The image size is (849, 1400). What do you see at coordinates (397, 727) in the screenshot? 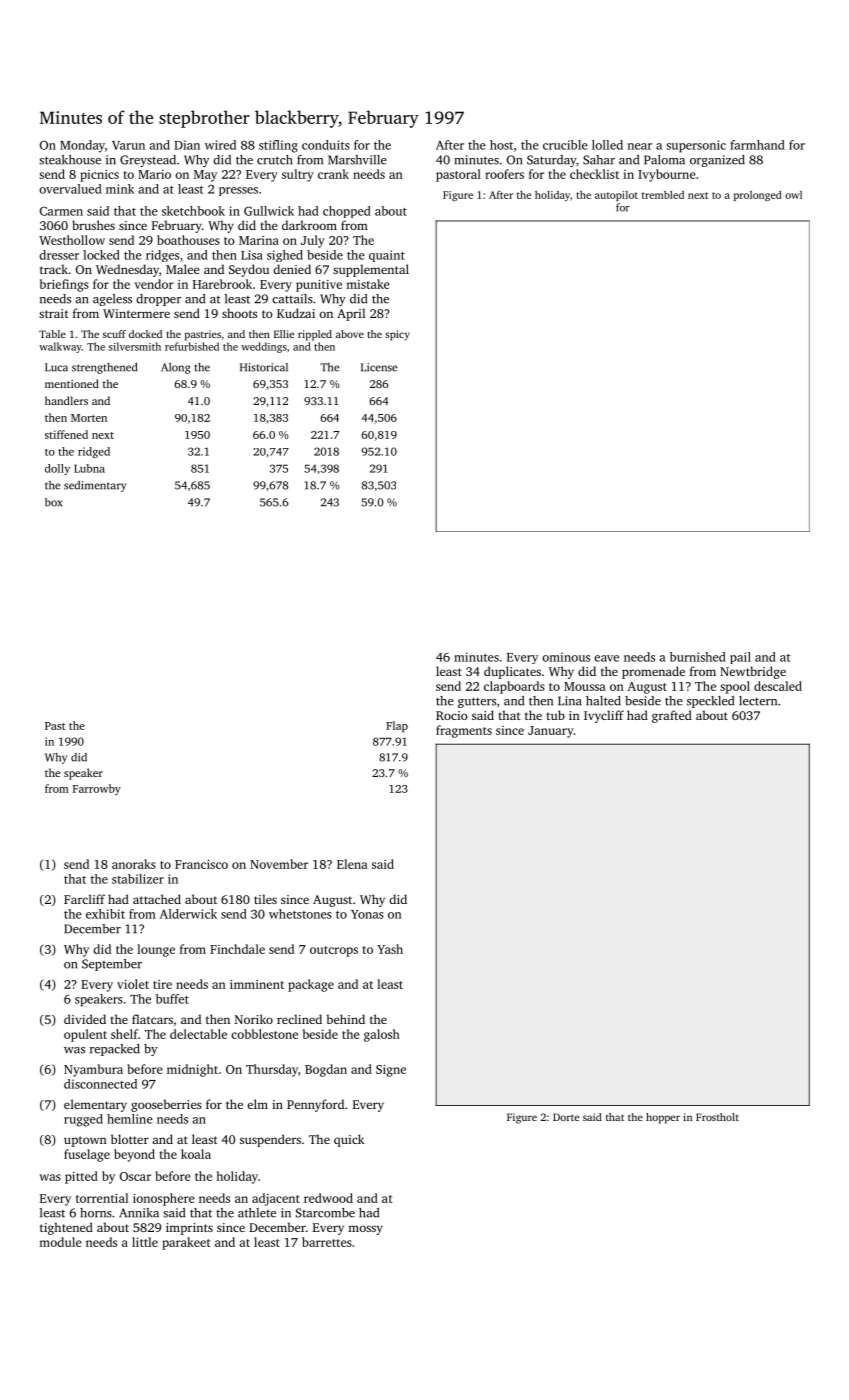
I see `Flap` at bounding box center [397, 727].
